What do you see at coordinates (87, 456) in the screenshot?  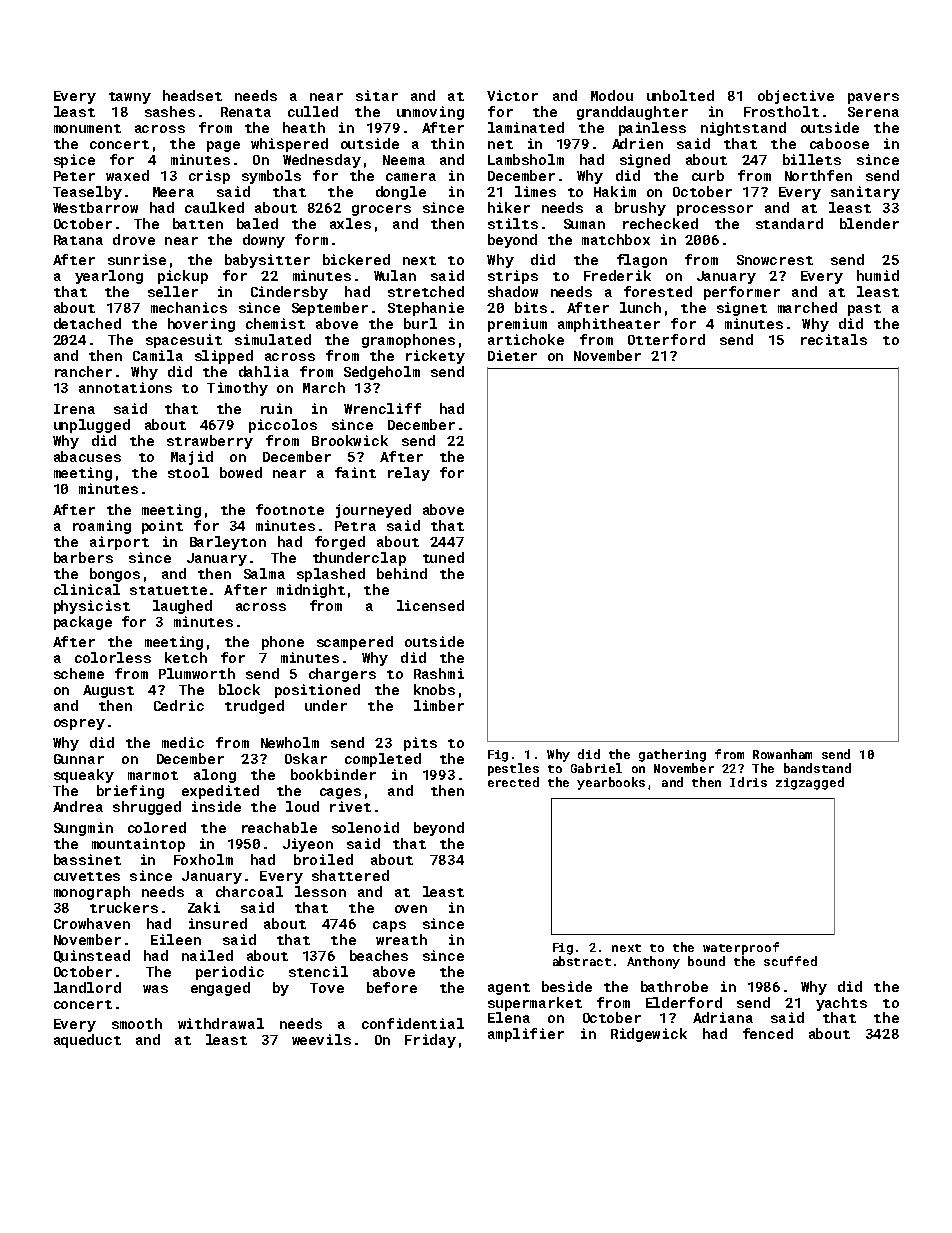 I see `abacuses` at bounding box center [87, 456].
